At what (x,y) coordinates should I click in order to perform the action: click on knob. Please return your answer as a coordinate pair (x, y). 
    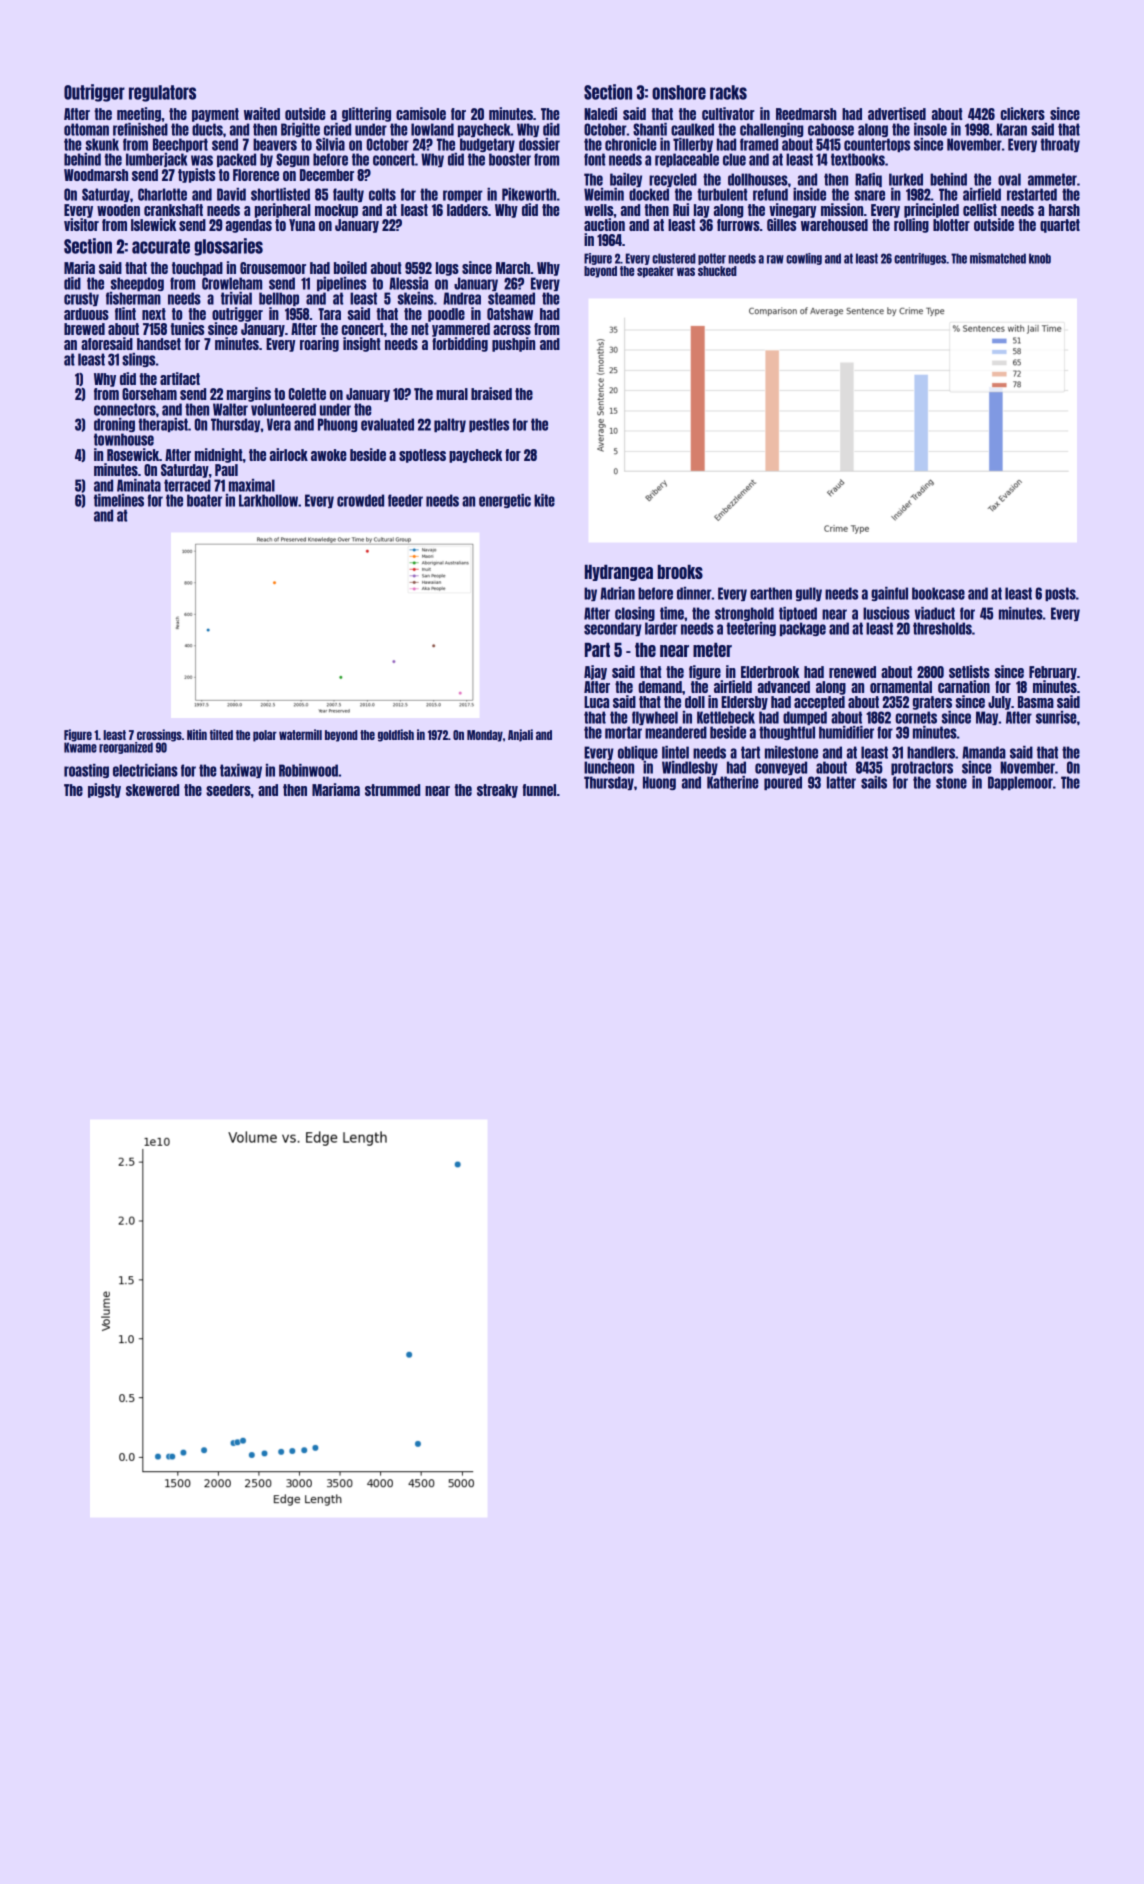
    Looking at the image, I should click on (1040, 258).
